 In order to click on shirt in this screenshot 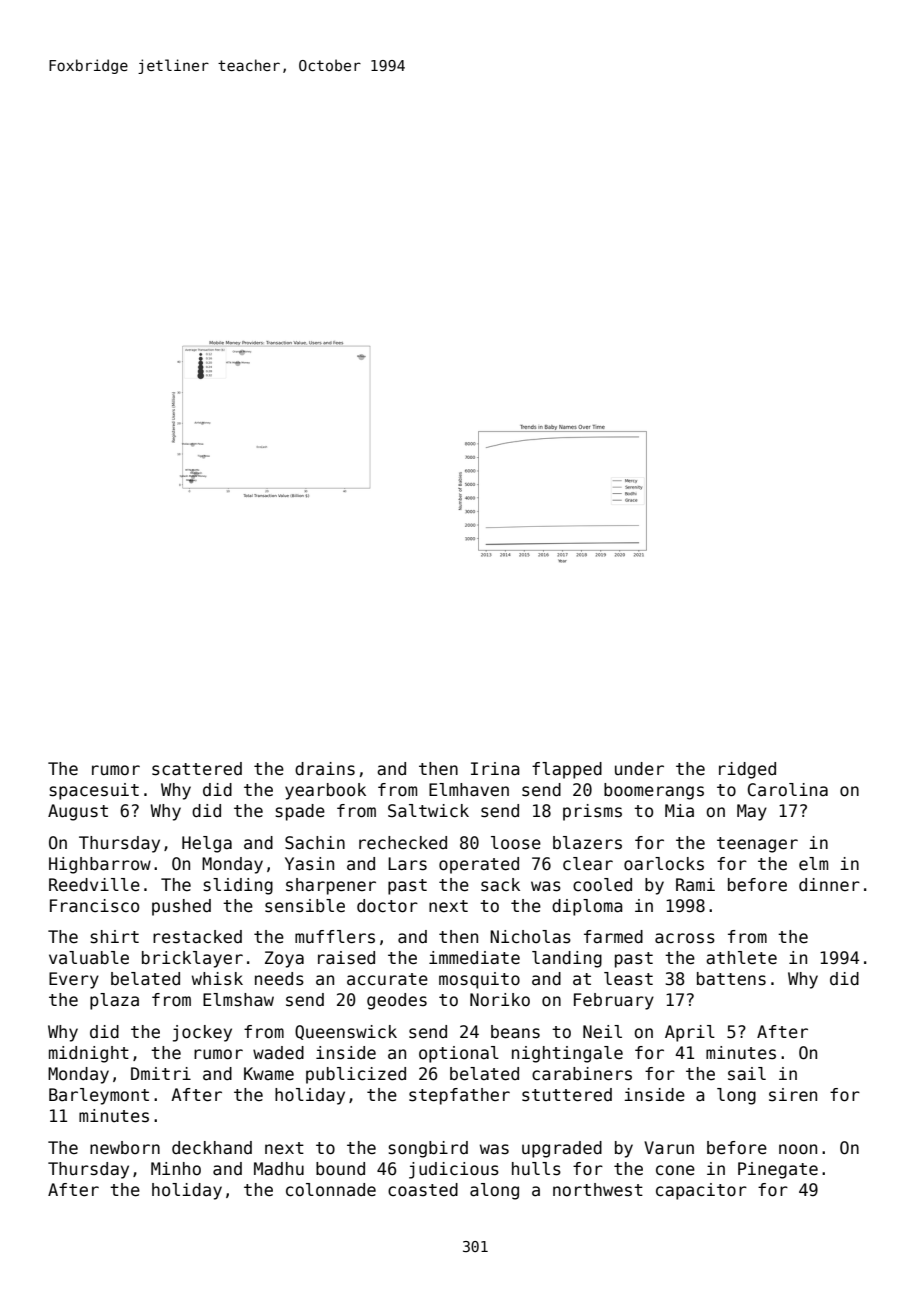, I will do `click(115, 937)`.
